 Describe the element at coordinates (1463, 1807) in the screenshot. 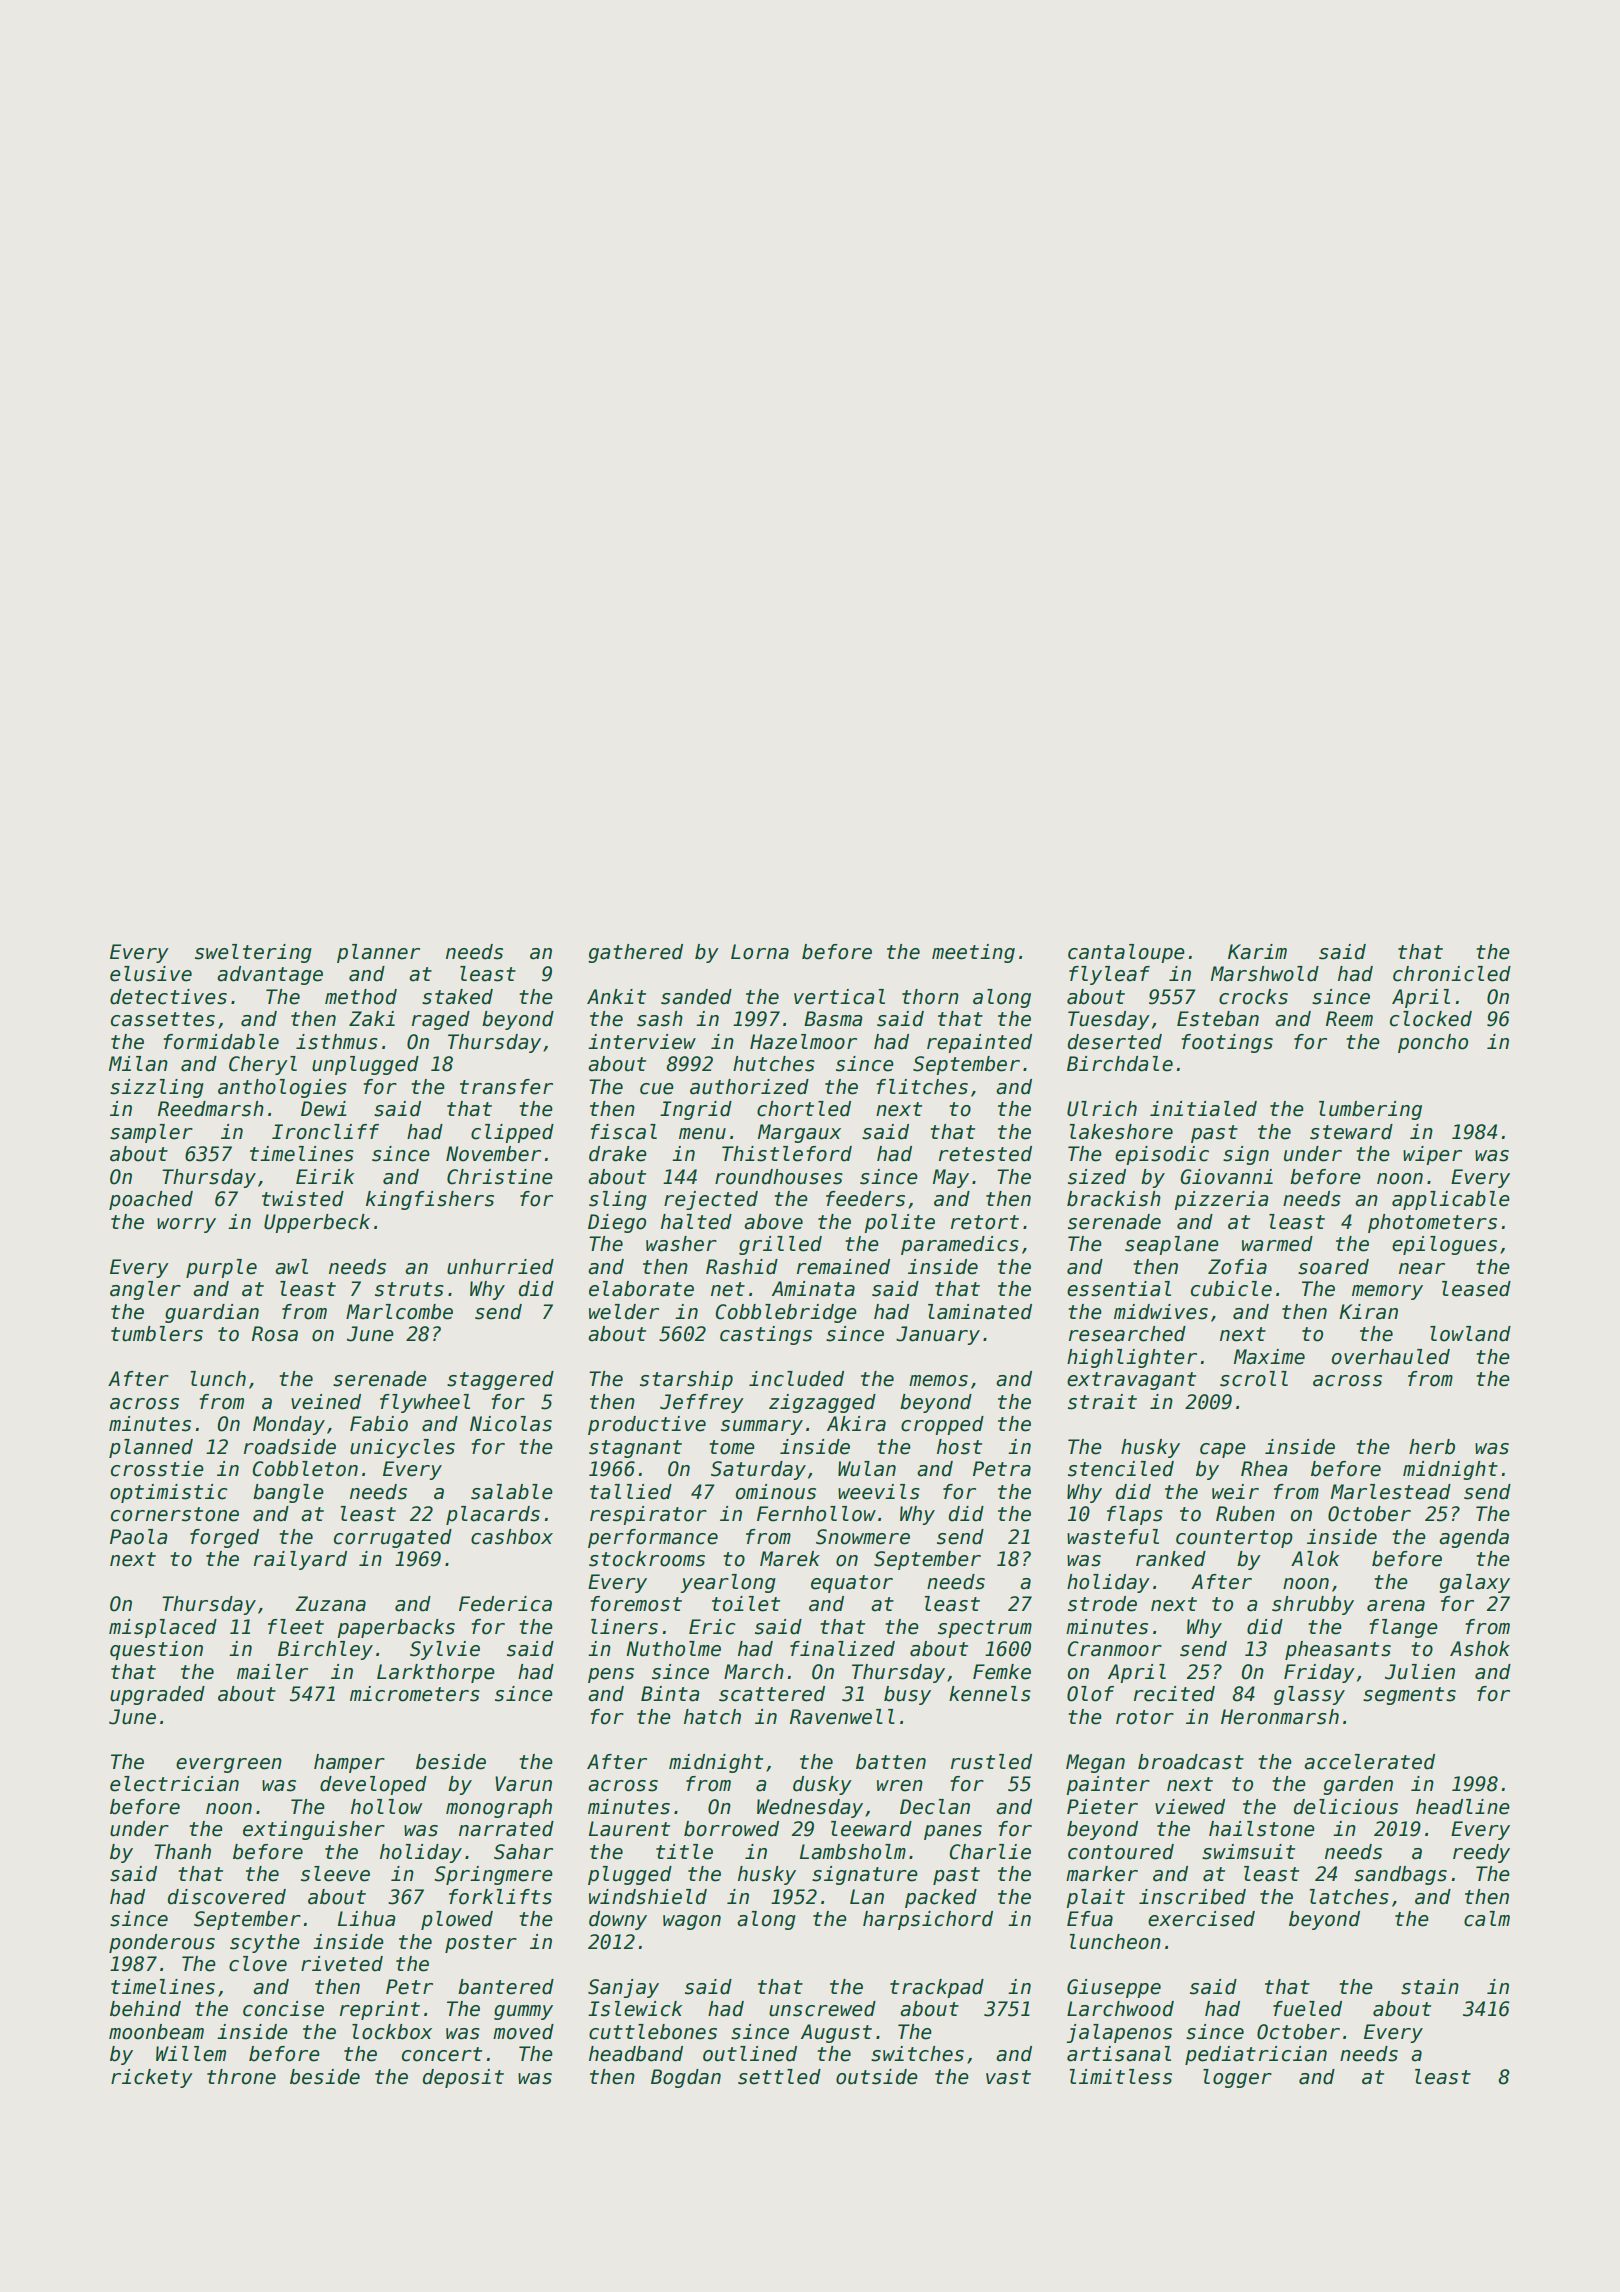

I see `headline` at that location.
